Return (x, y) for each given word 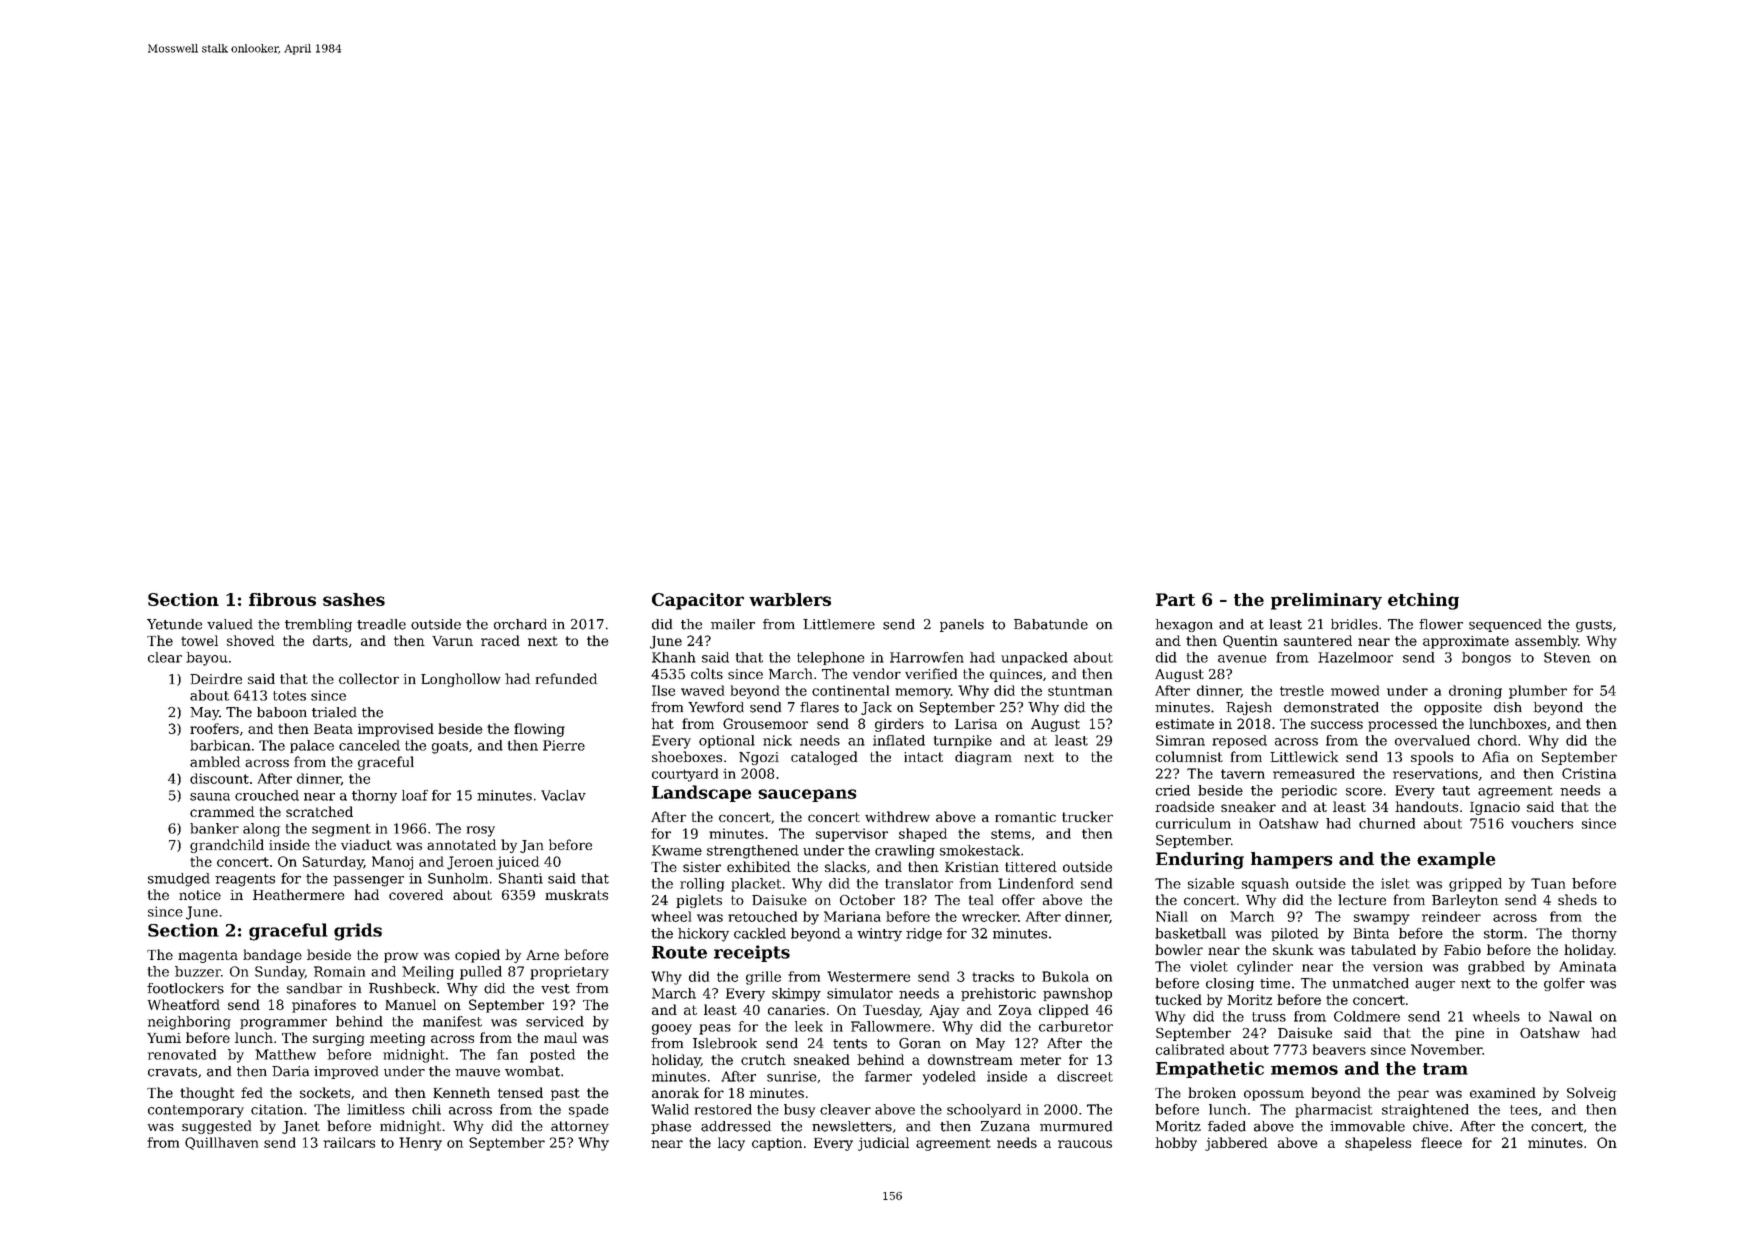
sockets (325, 1092)
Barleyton (1465, 901)
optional (727, 741)
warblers (790, 599)
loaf (415, 795)
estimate (1185, 723)
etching (1423, 601)
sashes (354, 599)
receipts (752, 953)
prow (401, 957)
